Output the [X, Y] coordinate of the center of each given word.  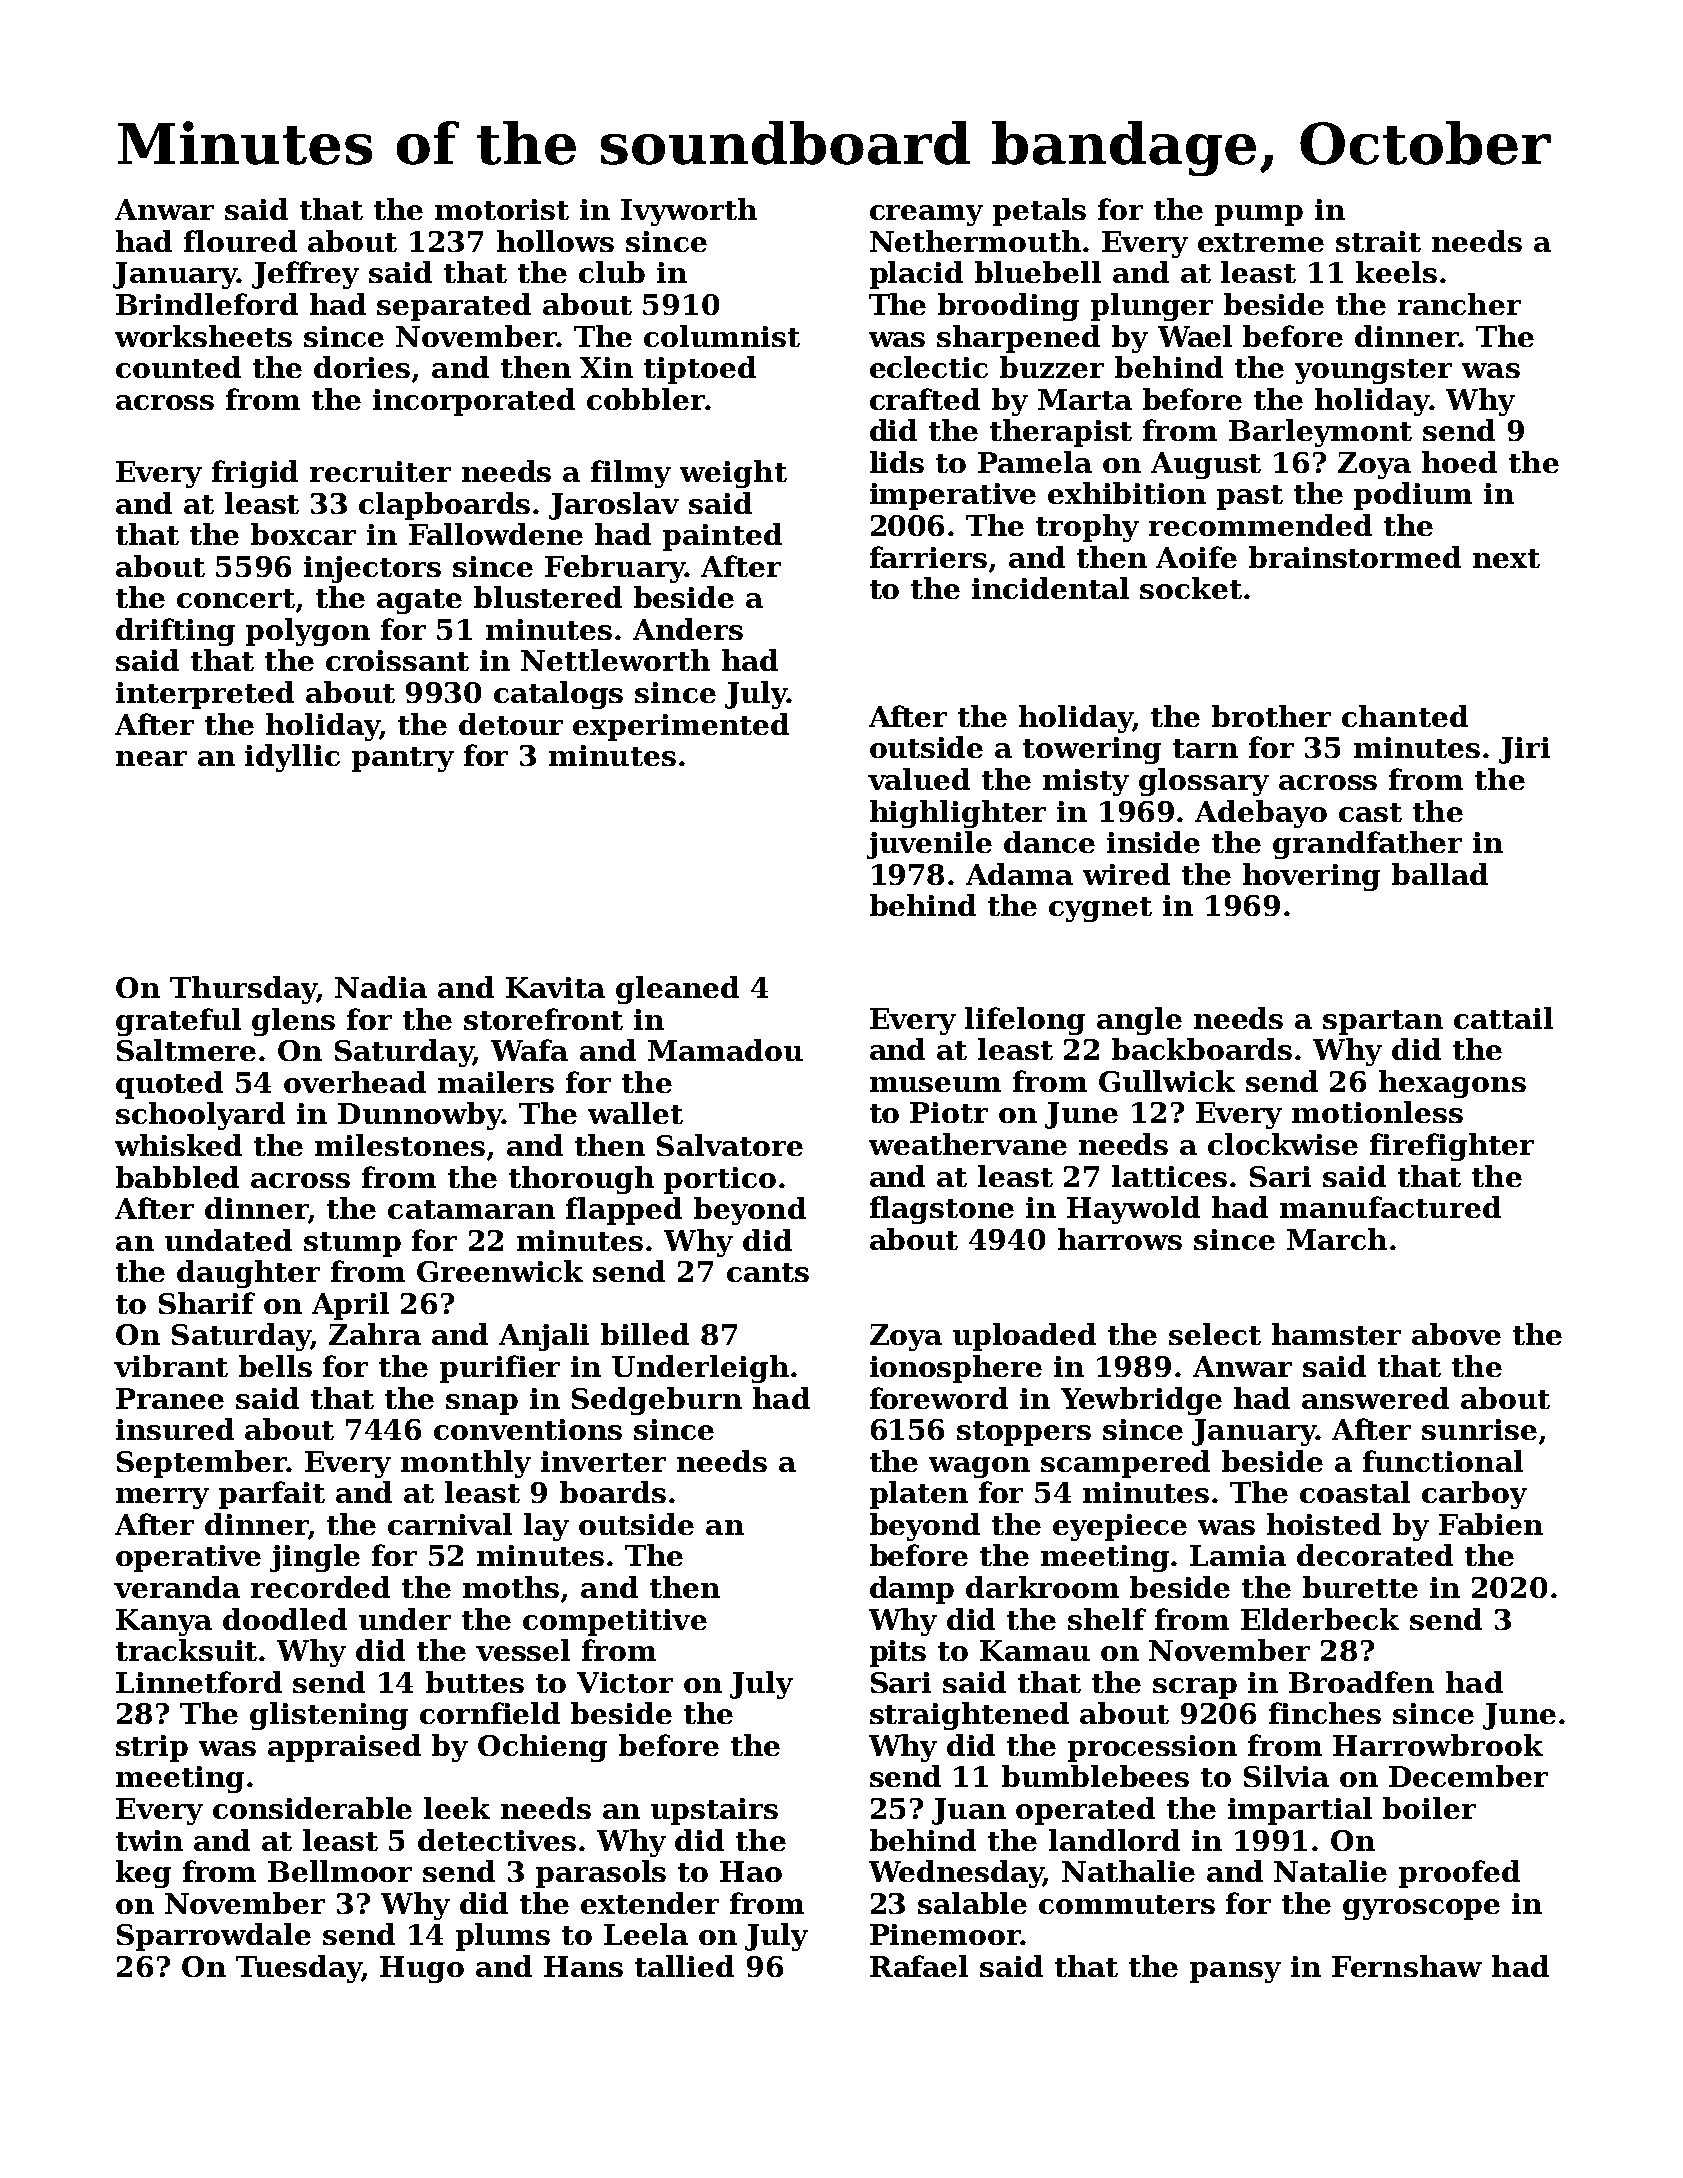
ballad [1440, 874]
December [1468, 1776]
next [1506, 558]
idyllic [292, 758]
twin [149, 1840]
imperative [953, 496]
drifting [175, 632]
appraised [344, 1748]
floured [240, 241]
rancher [1459, 304]
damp [912, 1590]
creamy [926, 215]
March [1337, 1239]
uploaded [1024, 1337]
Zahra [375, 1334]
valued [919, 779]
